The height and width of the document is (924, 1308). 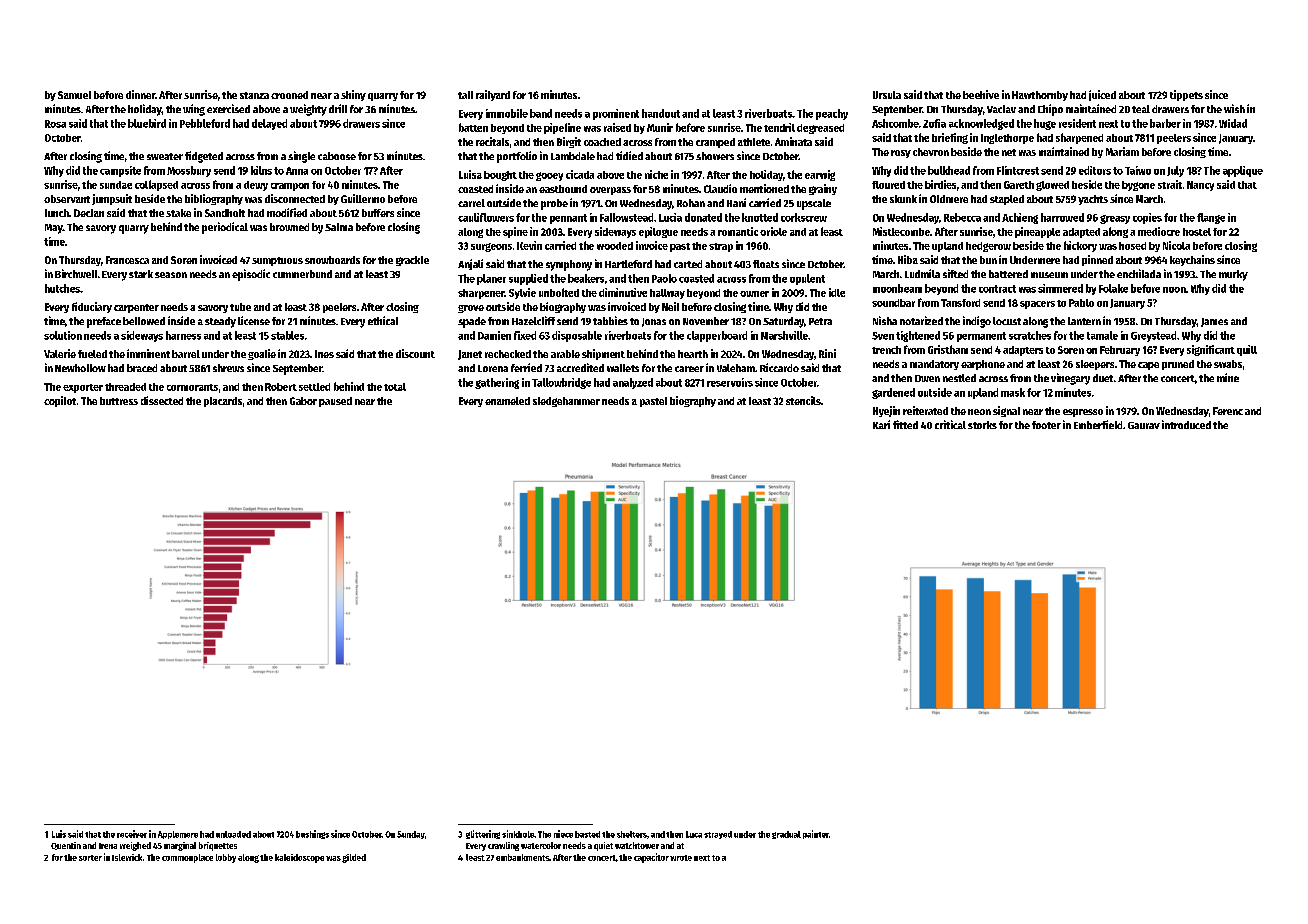 I want to click on sledgehammer, so click(x=566, y=402).
